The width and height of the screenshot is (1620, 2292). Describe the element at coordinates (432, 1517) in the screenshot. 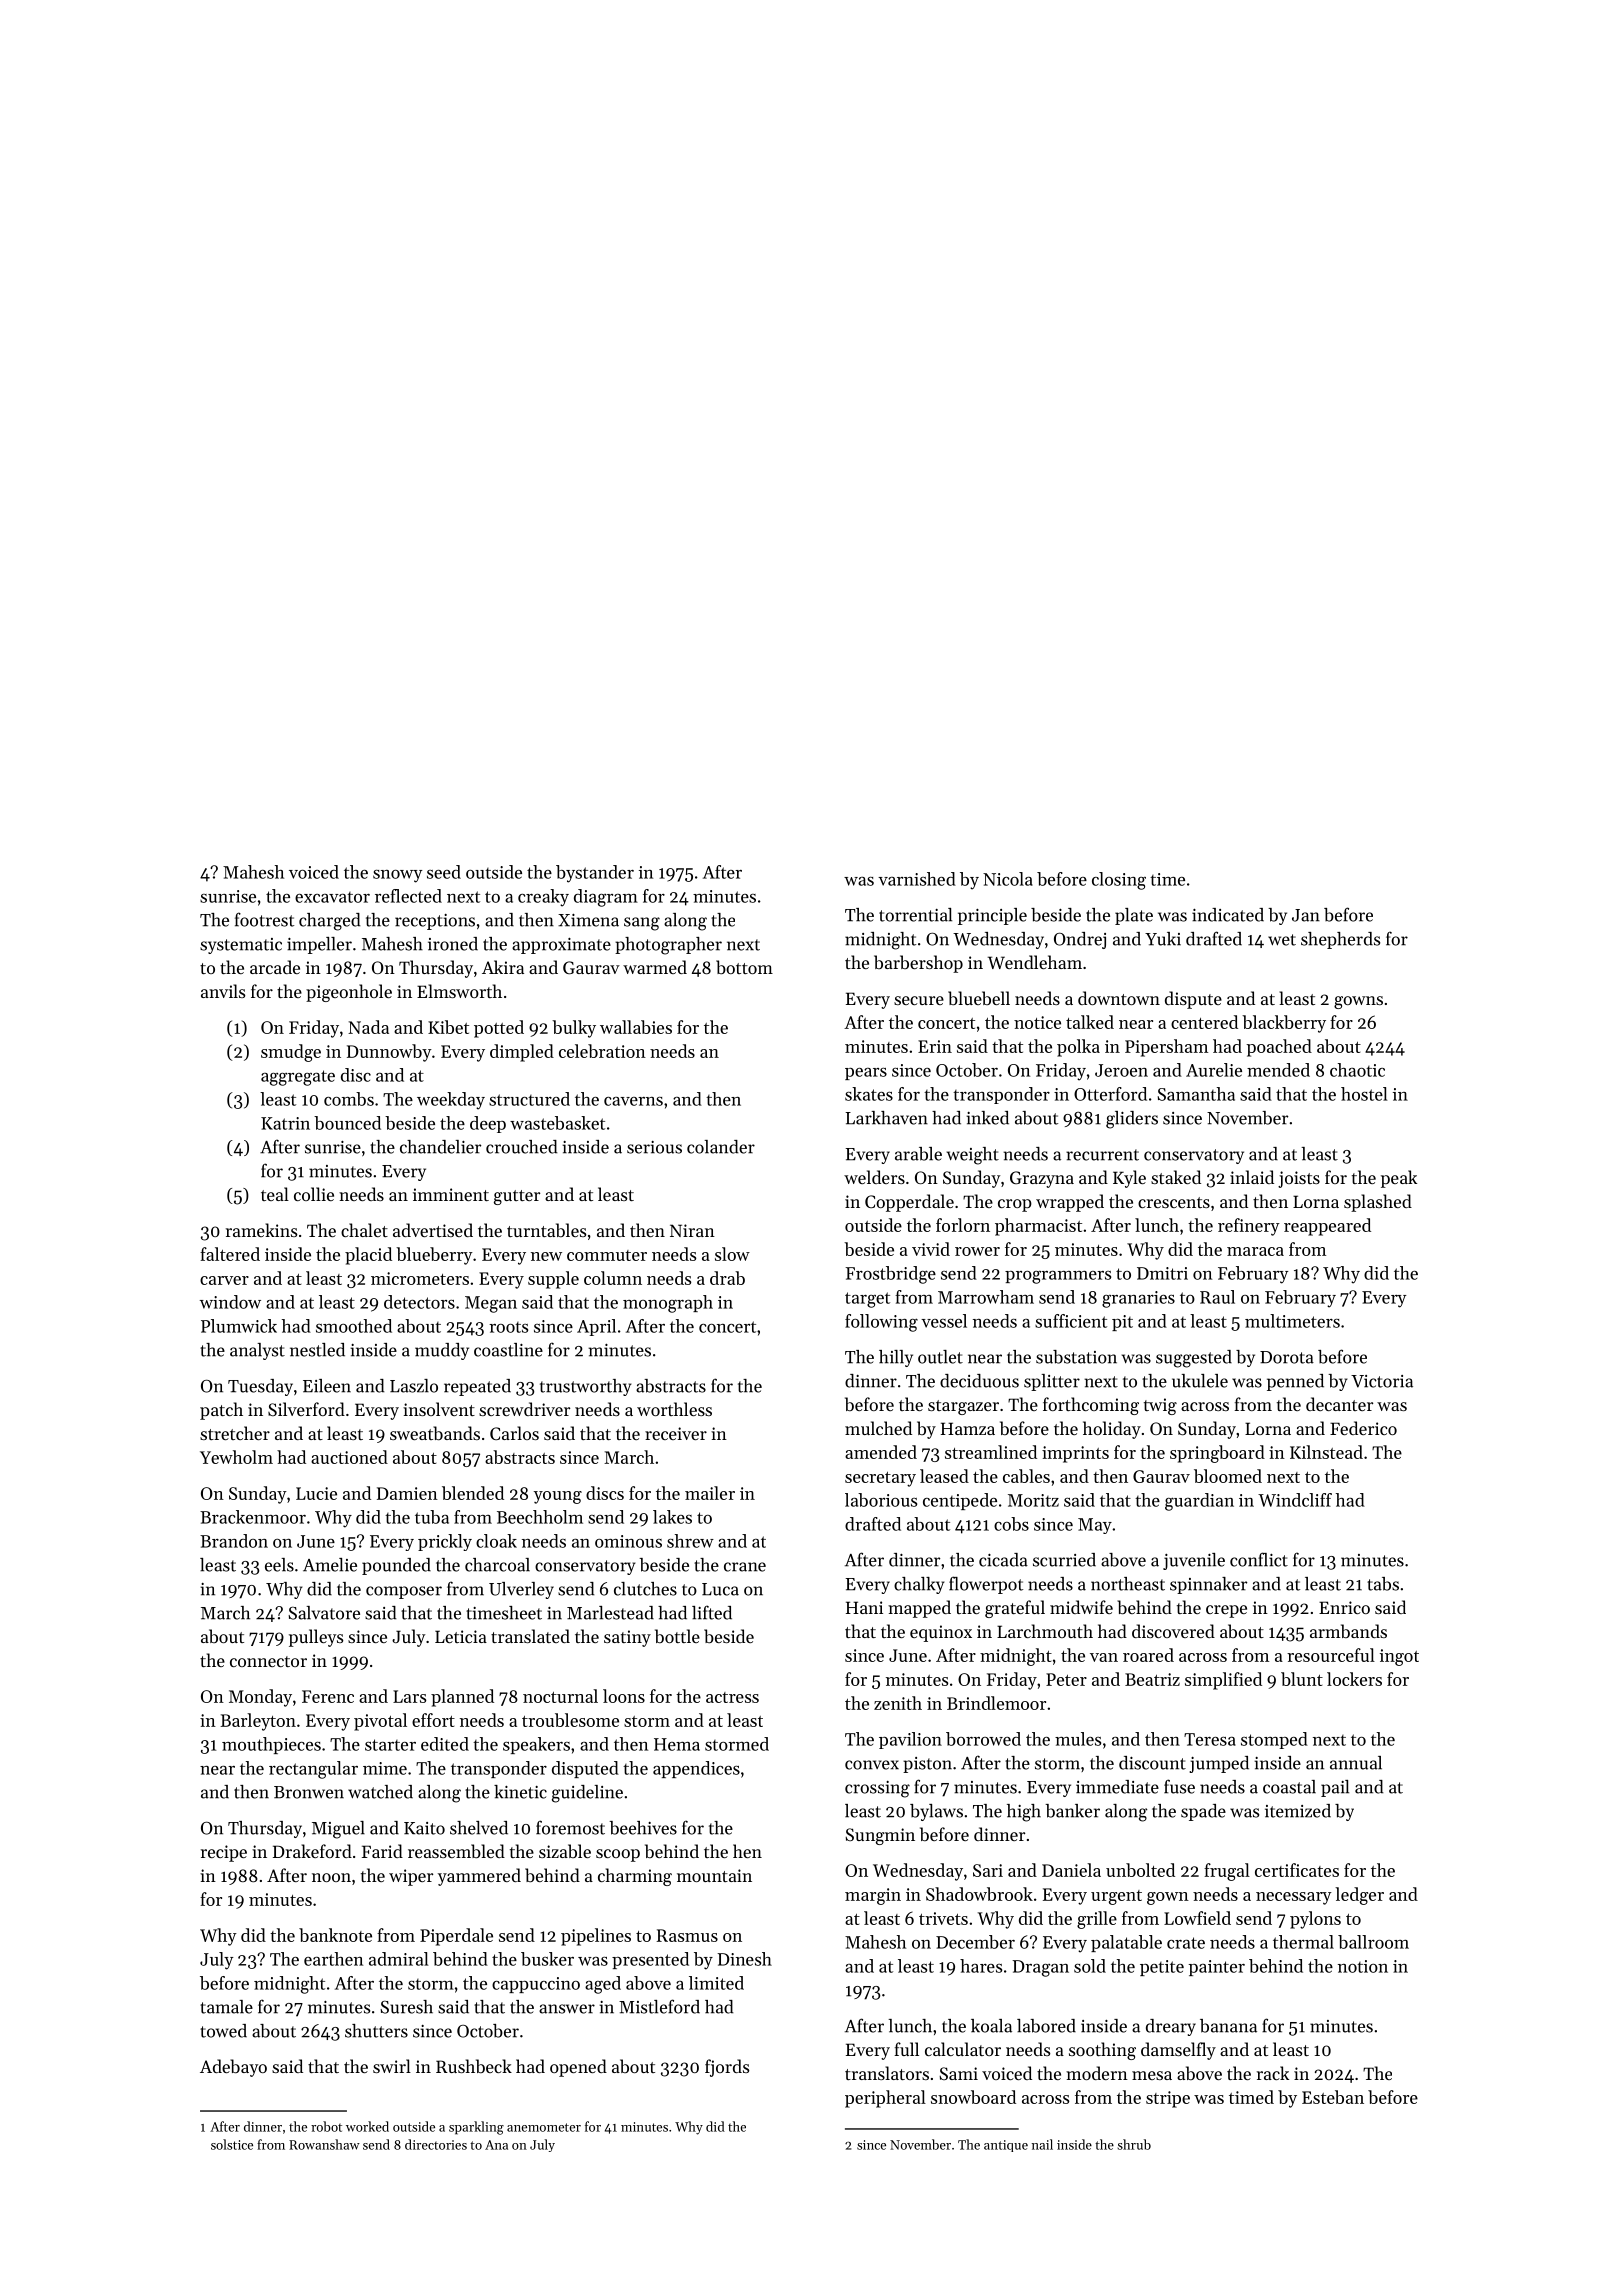

I see `tuba` at that location.
